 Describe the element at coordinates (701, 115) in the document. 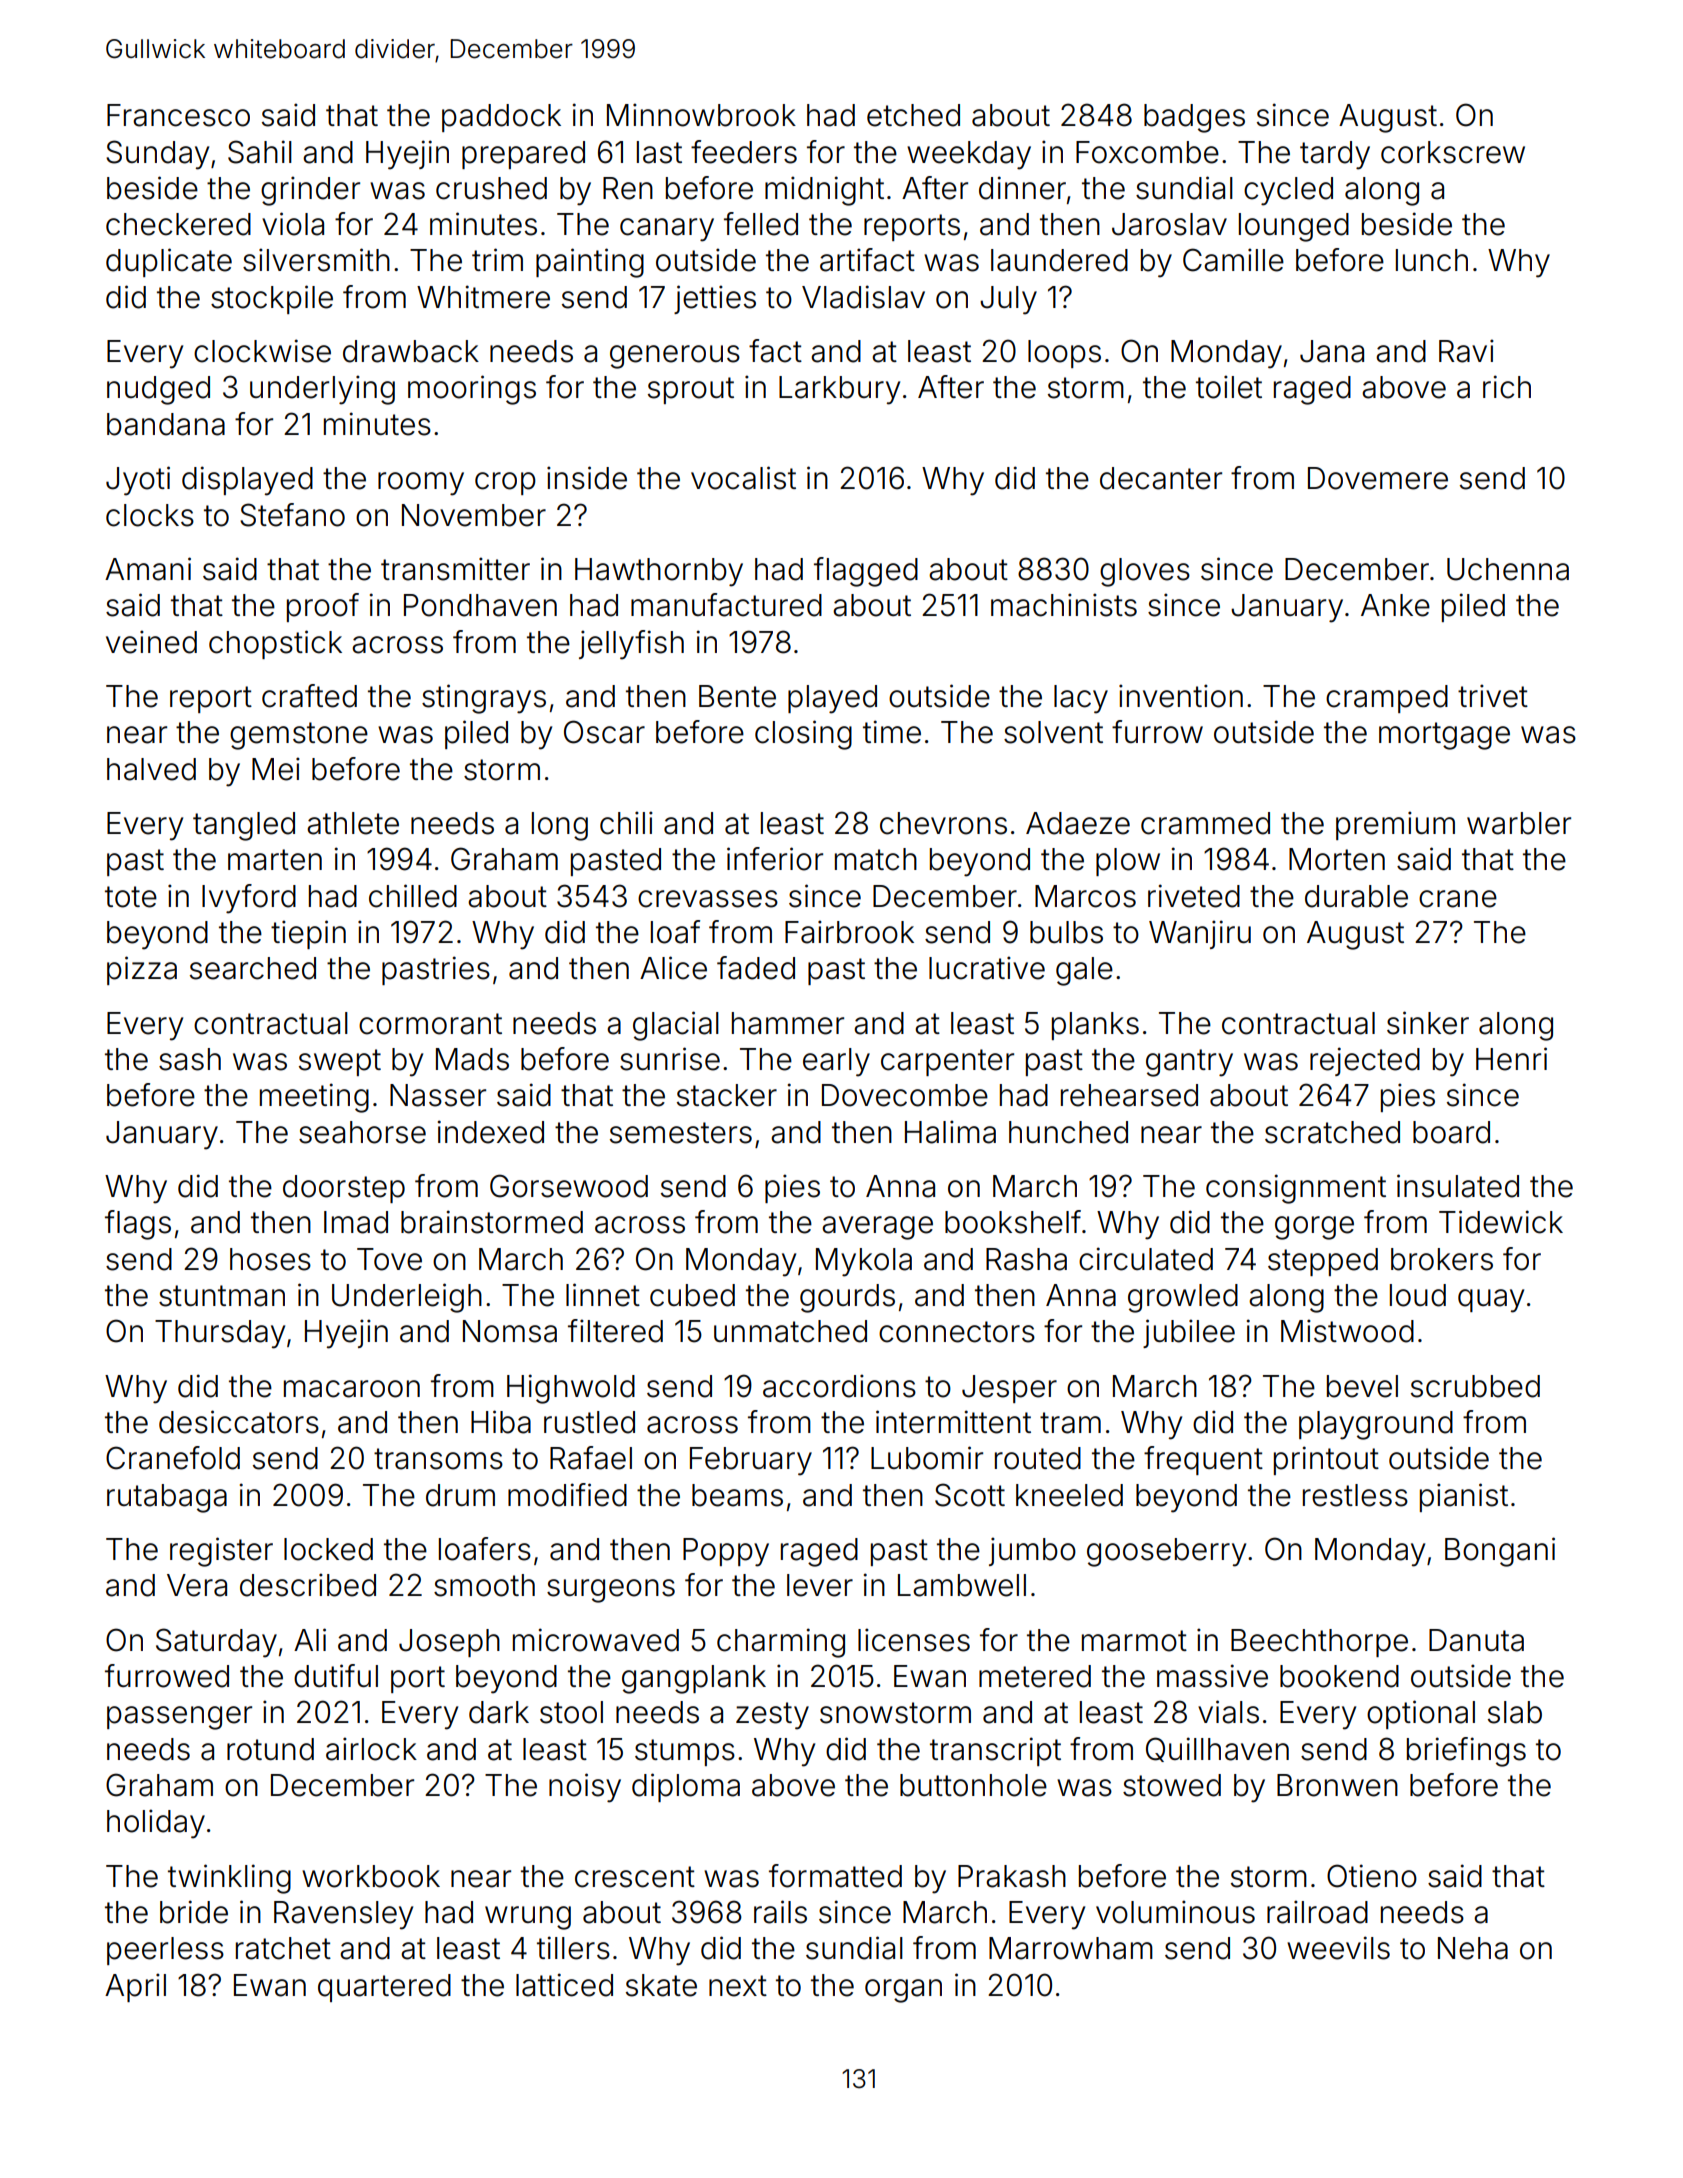

I see `Minnowbrook` at that location.
